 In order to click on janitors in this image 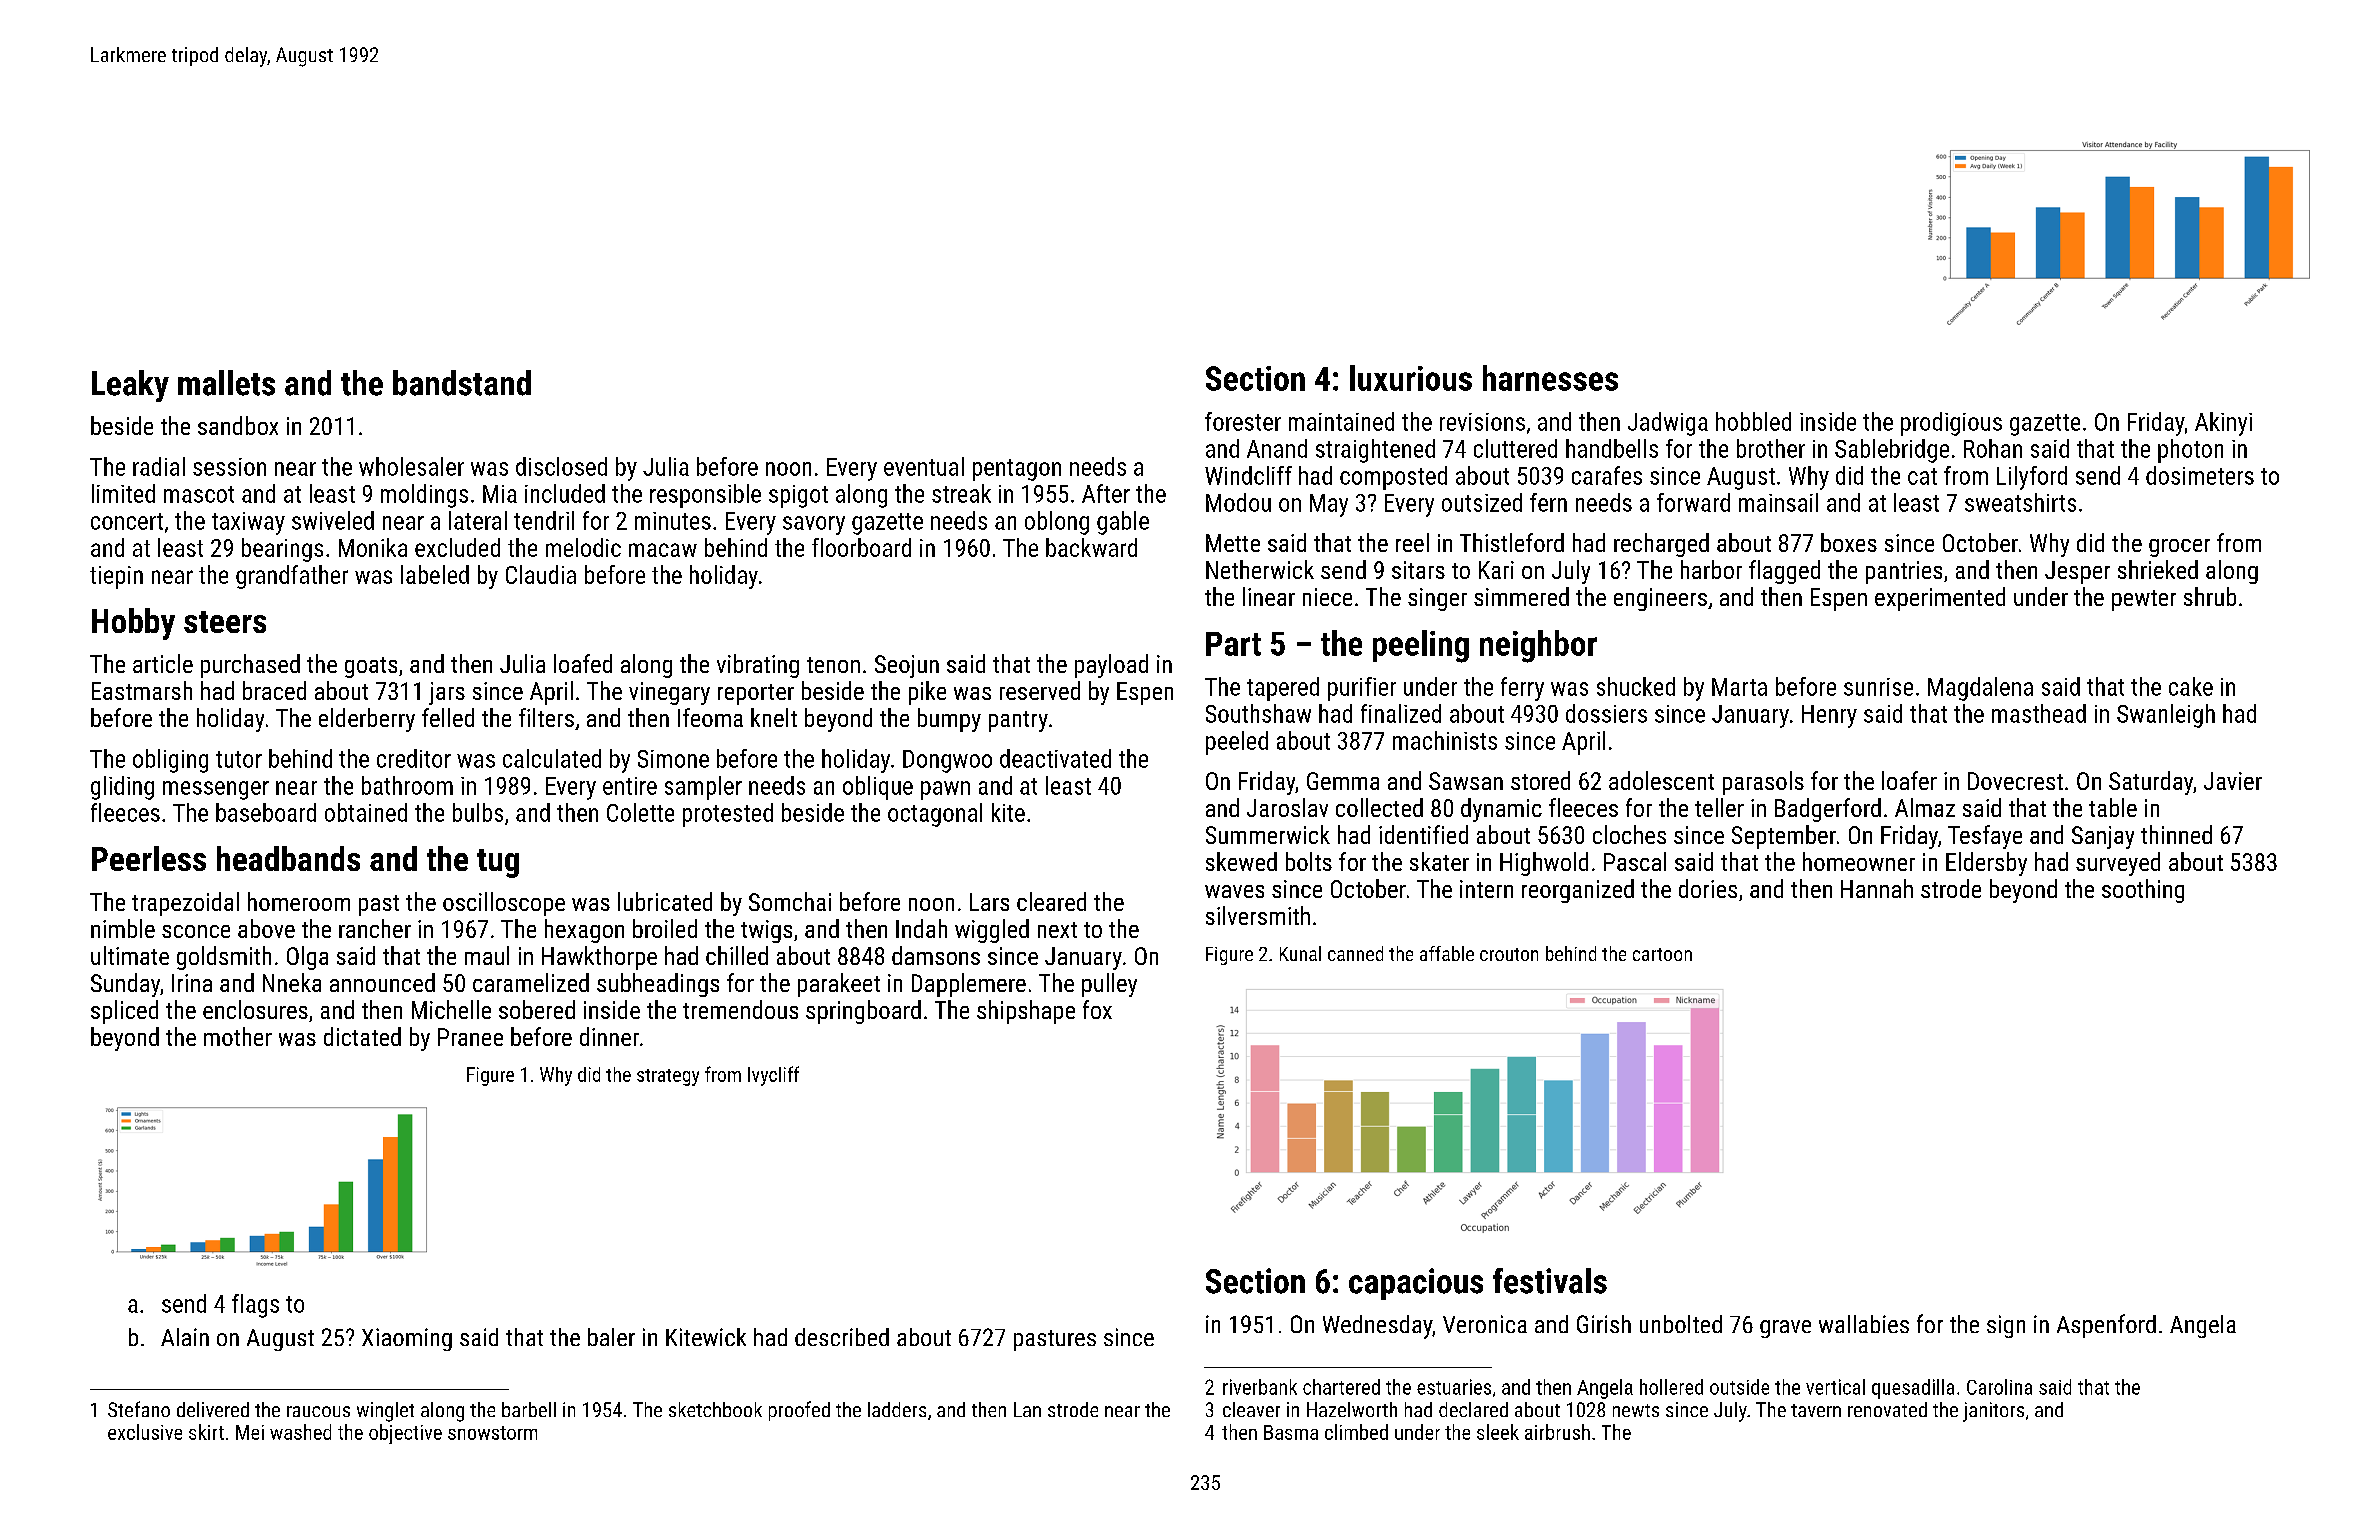, I will do `click(1993, 1412)`.
